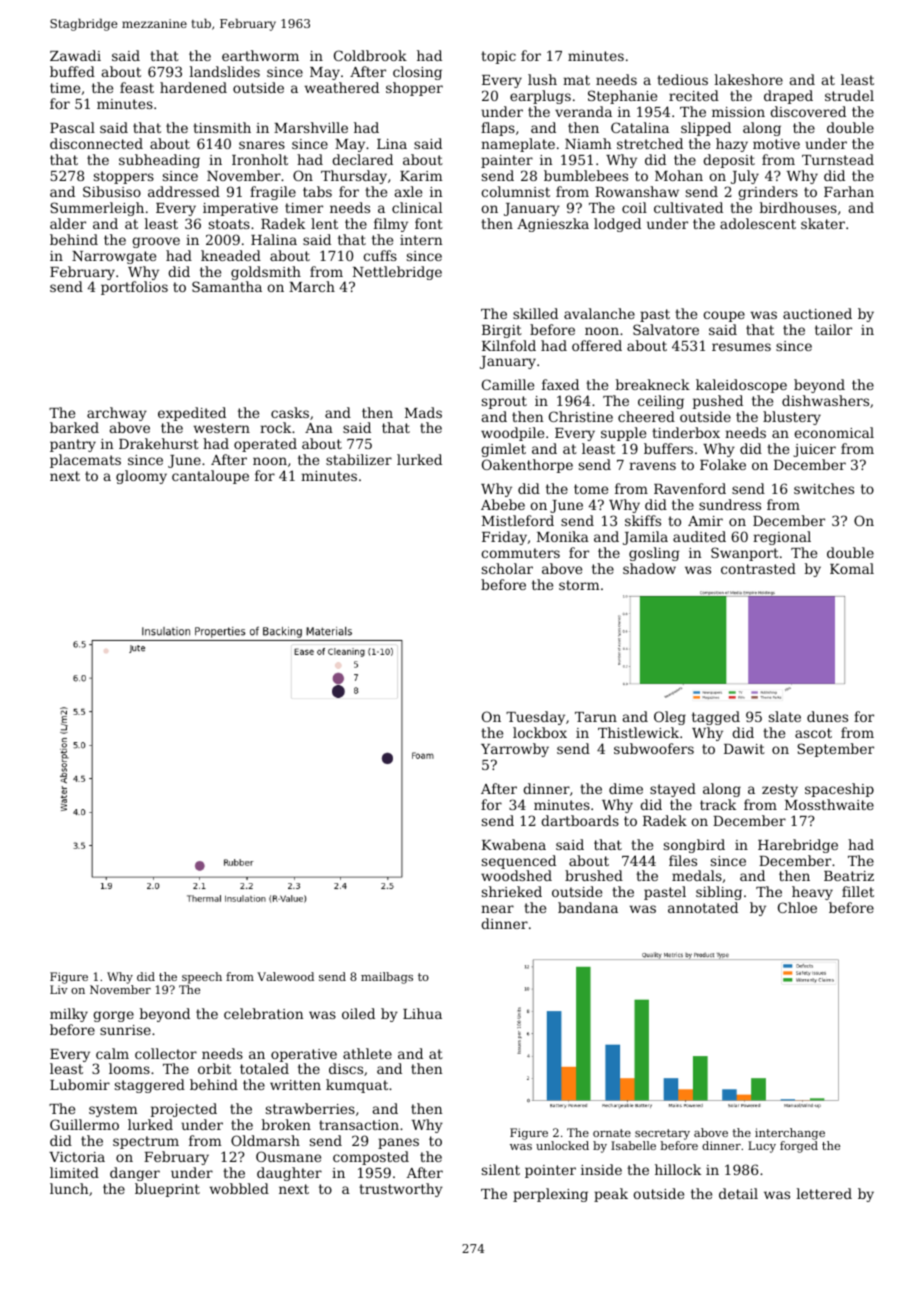 This document has width=924, height=1308. Describe the element at coordinates (834, 432) in the document. I see `economical` at that location.
